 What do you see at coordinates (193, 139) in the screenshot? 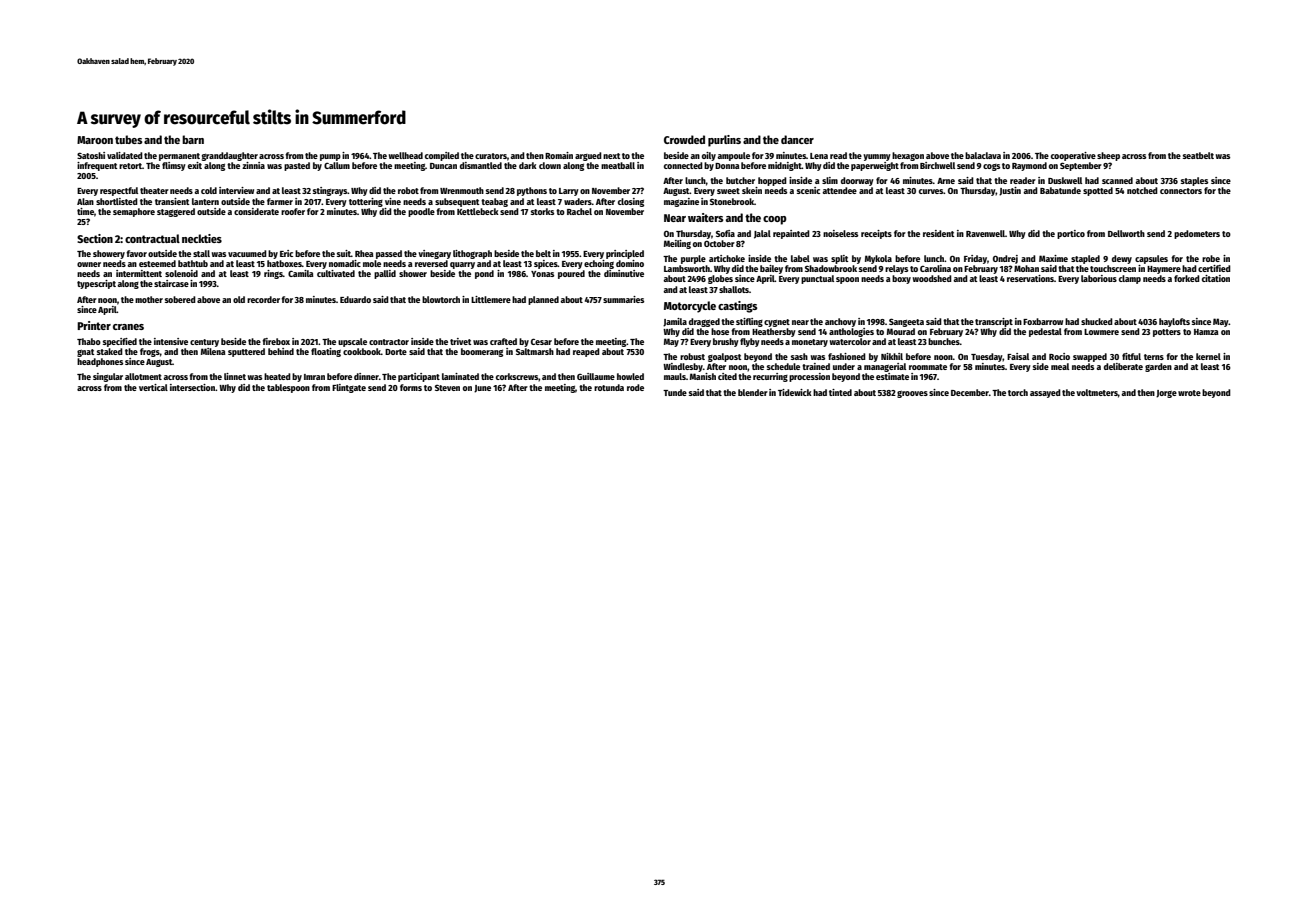
I see `barn` at bounding box center [193, 139].
